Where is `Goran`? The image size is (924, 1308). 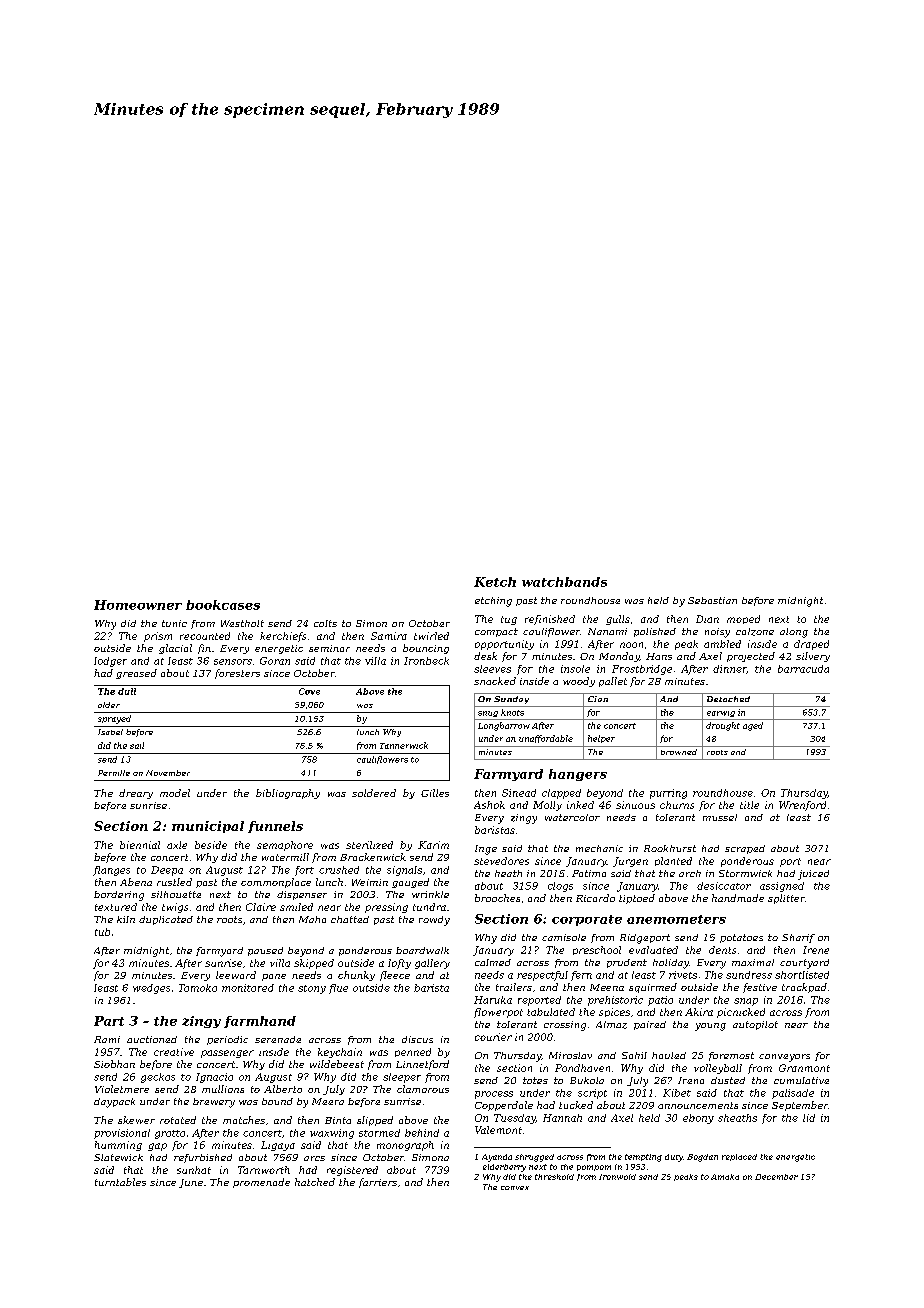 Goran is located at coordinates (275, 661).
